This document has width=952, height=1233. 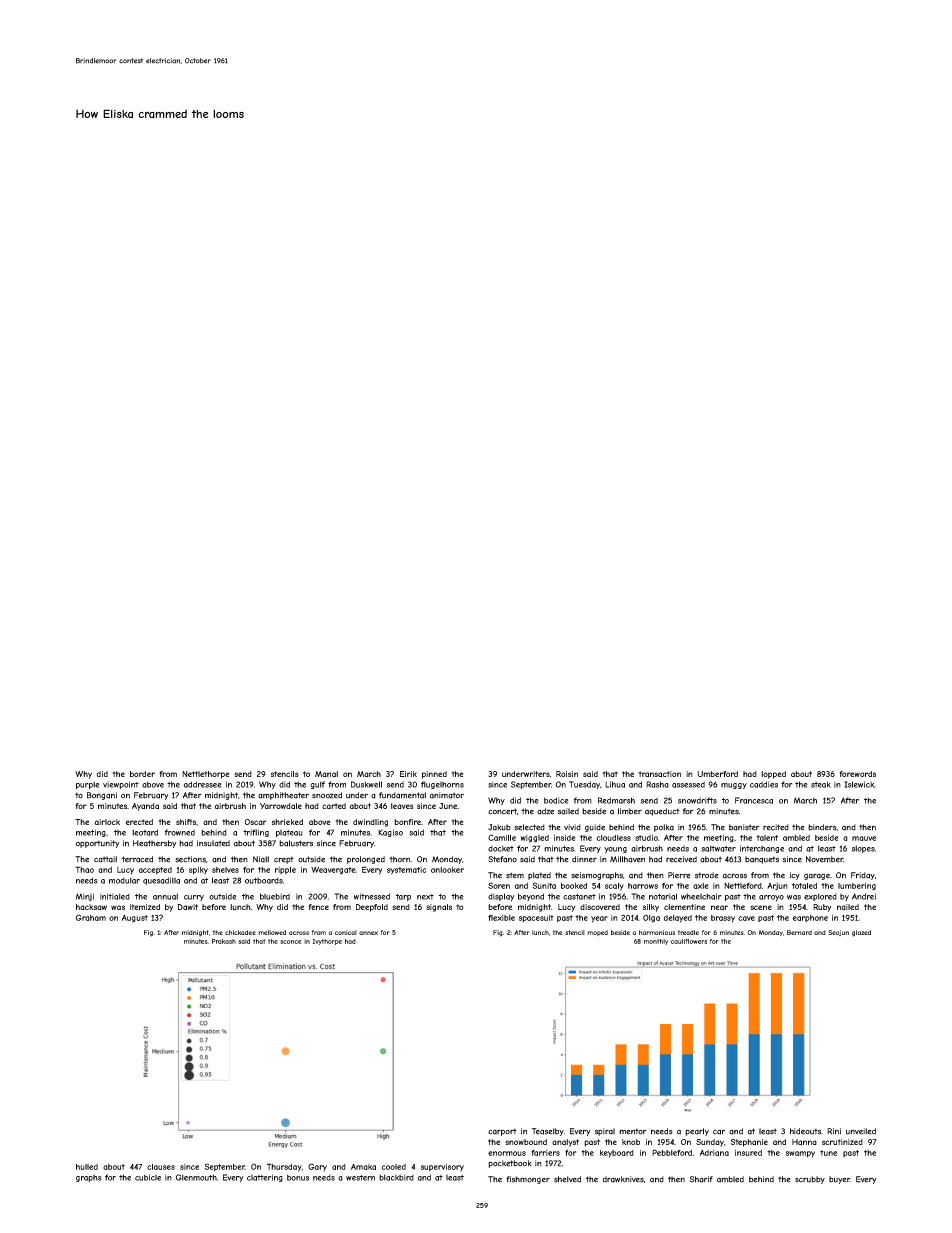 What do you see at coordinates (290, 942) in the document?
I see `sconce` at bounding box center [290, 942].
